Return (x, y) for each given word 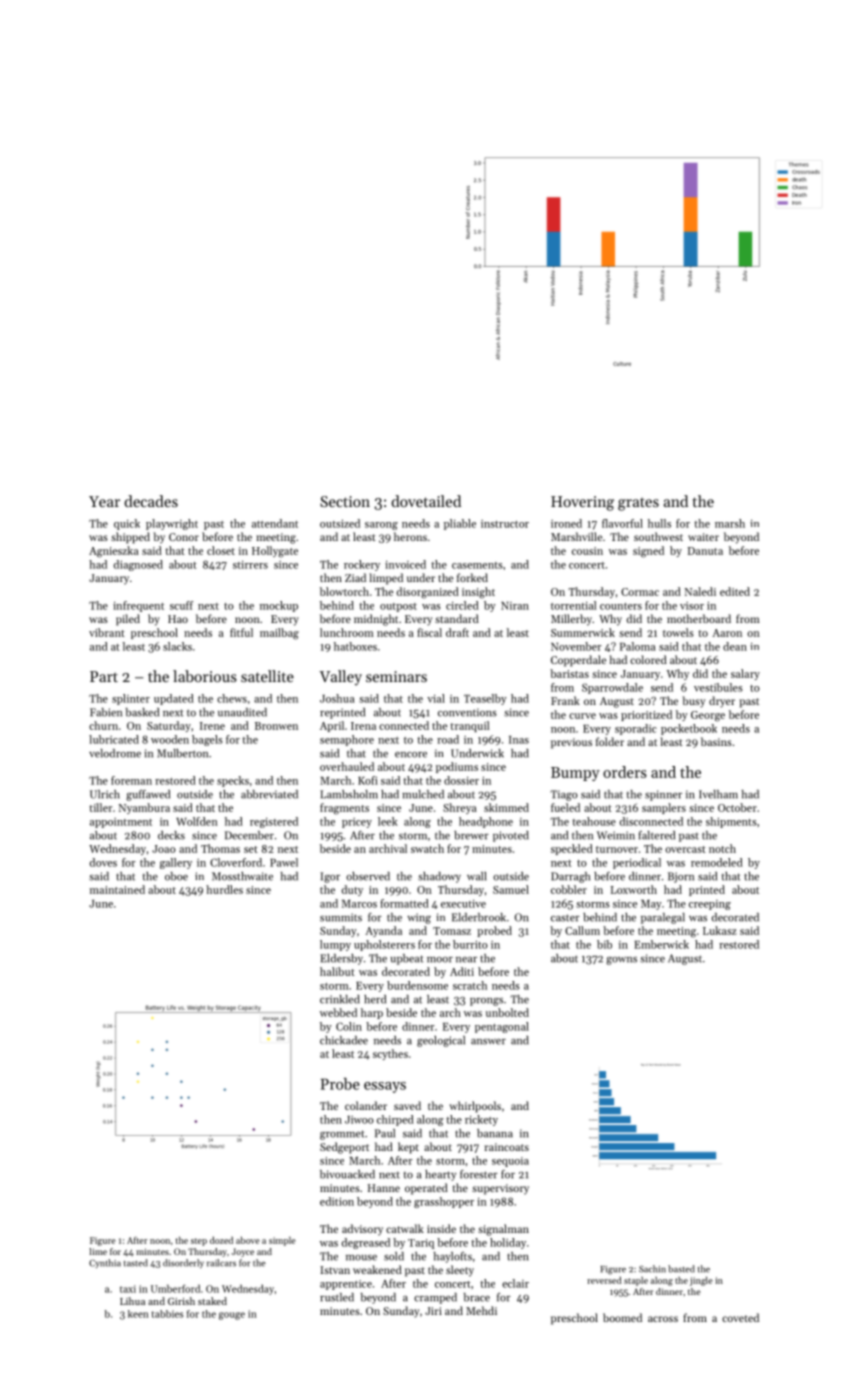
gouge (232, 1316)
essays (385, 1087)
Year (104, 501)
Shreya (460, 808)
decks (171, 835)
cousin (587, 551)
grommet (342, 1135)
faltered (657, 835)
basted (681, 1269)
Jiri (433, 1311)
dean (735, 646)
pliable (460, 524)
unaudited (242, 712)
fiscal (429, 632)
